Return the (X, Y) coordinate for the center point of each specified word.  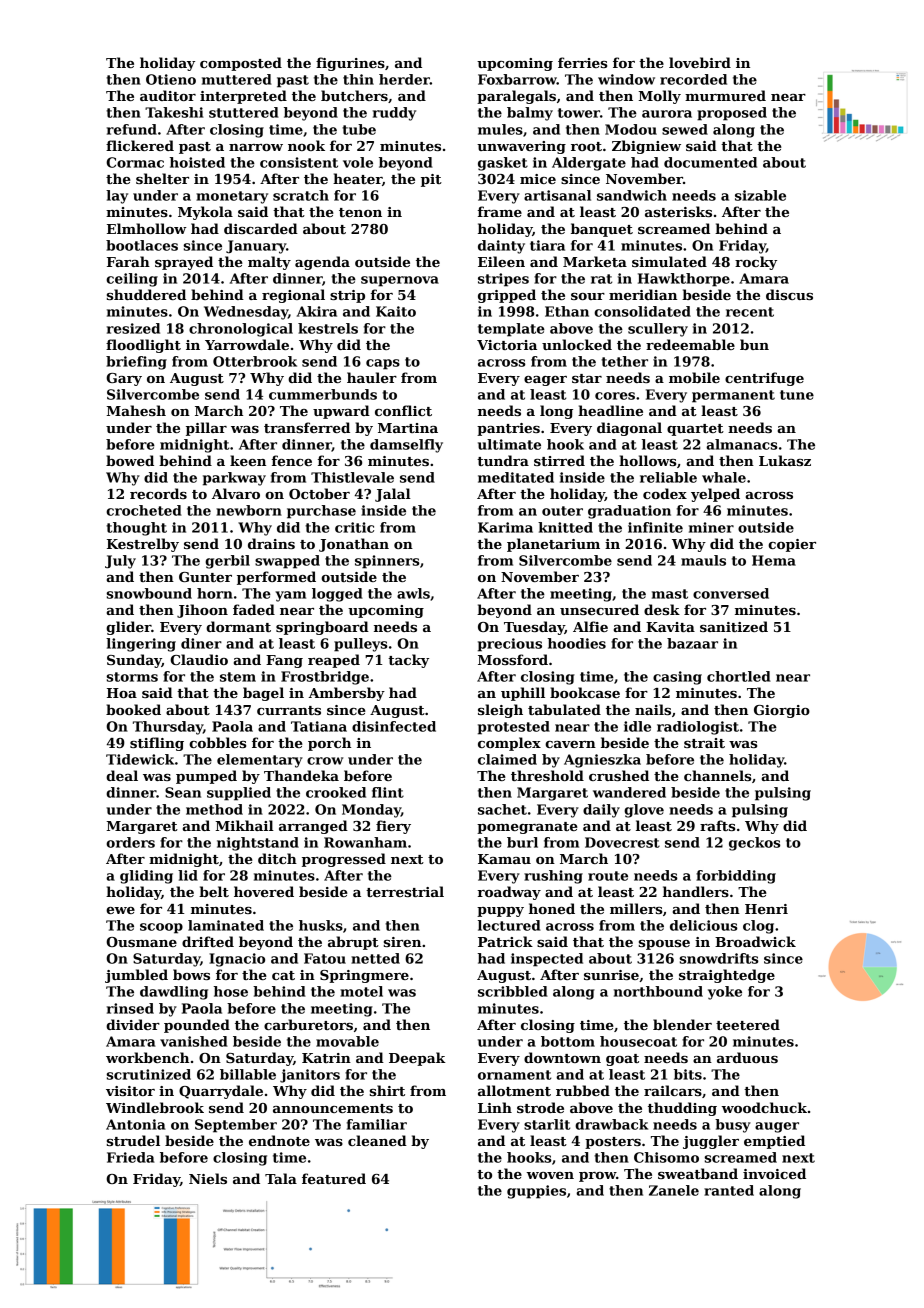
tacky (408, 661)
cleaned (377, 1140)
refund (132, 129)
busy (733, 1126)
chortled (739, 676)
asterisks (678, 211)
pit (431, 180)
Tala (281, 1178)
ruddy (394, 114)
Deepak (417, 1059)
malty (269, 263)
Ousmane (141, 942)
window (626, 79)
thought (136, 529)
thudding (682, 1109)
